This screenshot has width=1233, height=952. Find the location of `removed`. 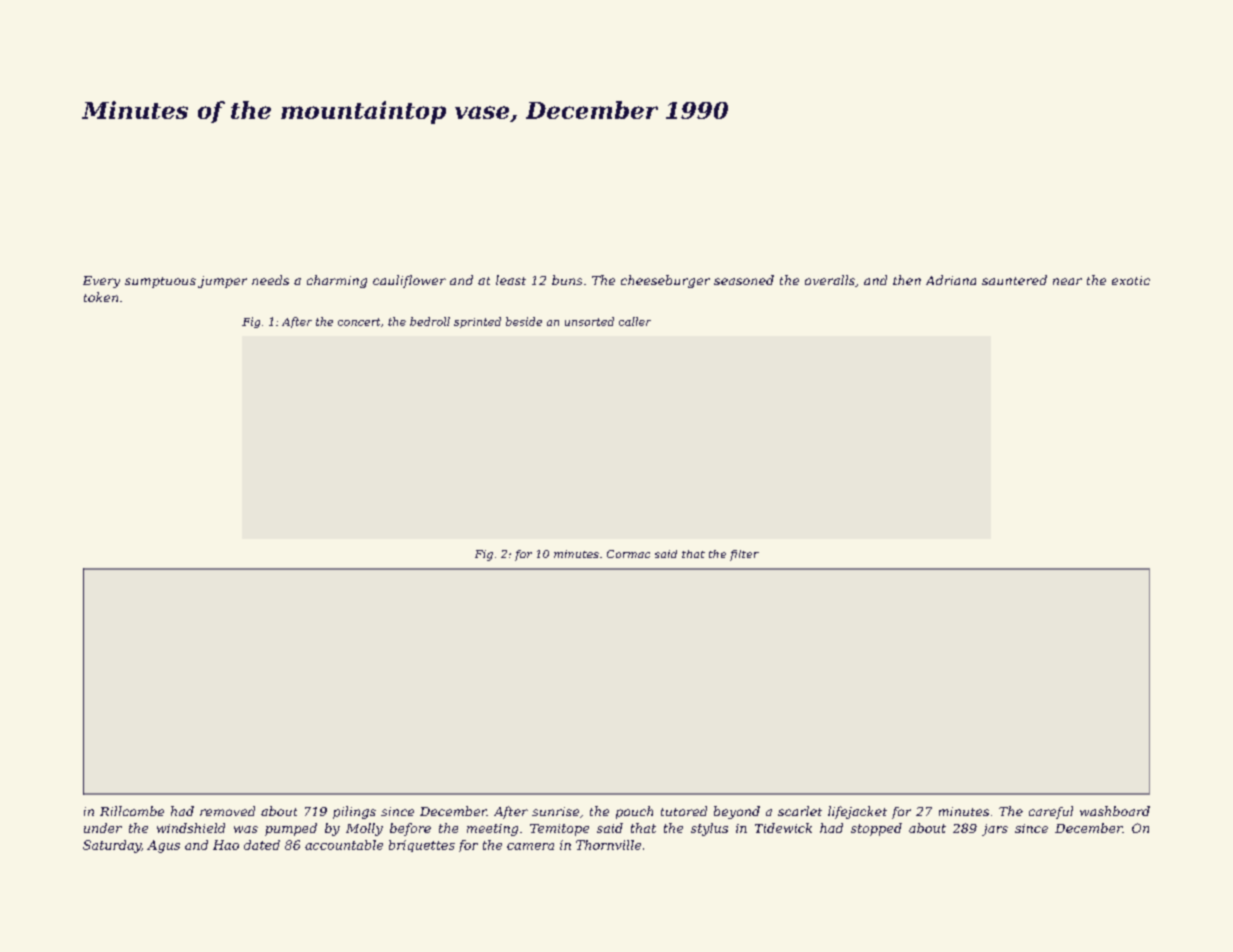

removed is located at coordinates (227, 811).
